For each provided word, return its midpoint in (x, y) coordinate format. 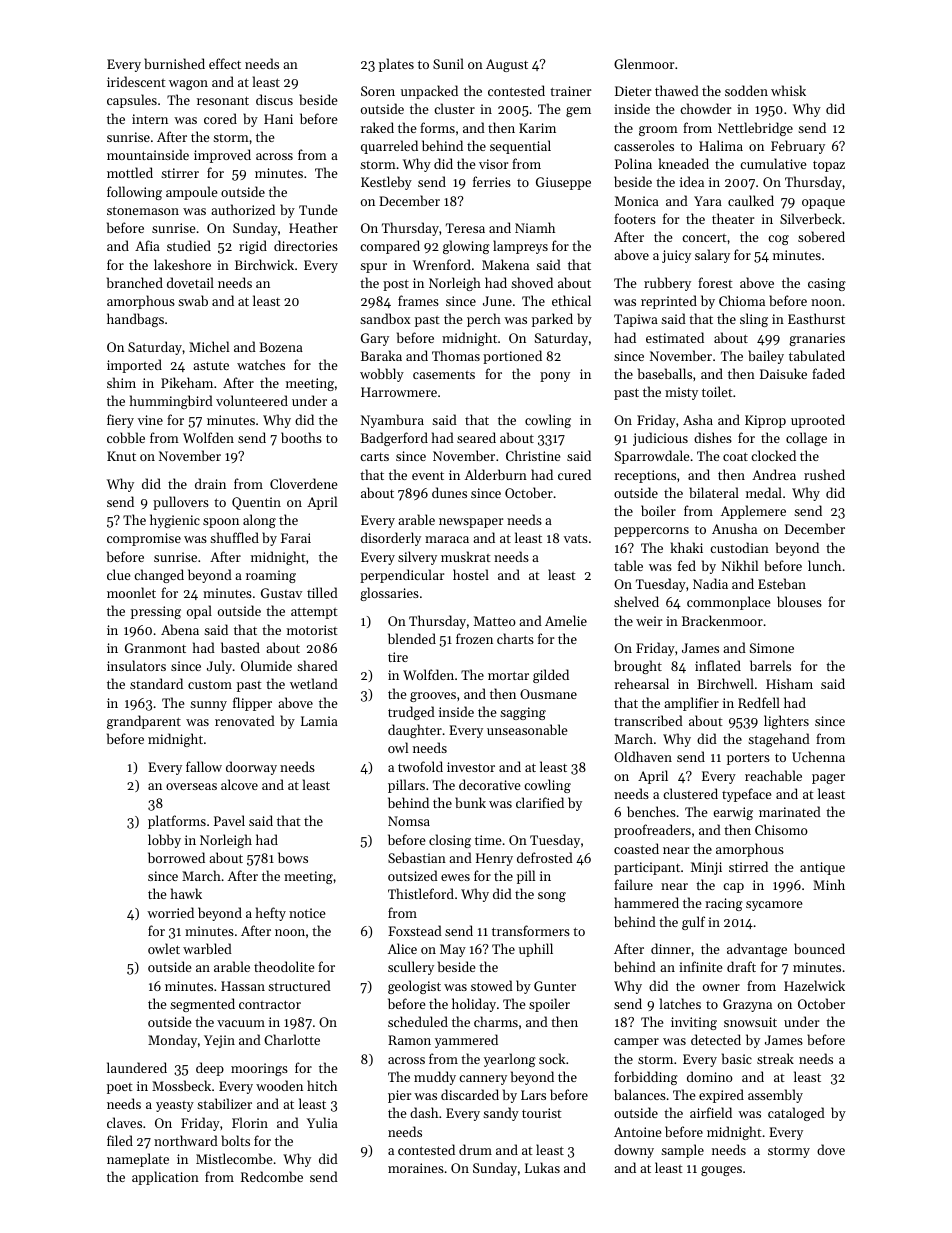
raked (377, 127)
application (165, 1178)
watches (261, 364)
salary (712, 256)
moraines (416, 1168)
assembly (775, 1096)
